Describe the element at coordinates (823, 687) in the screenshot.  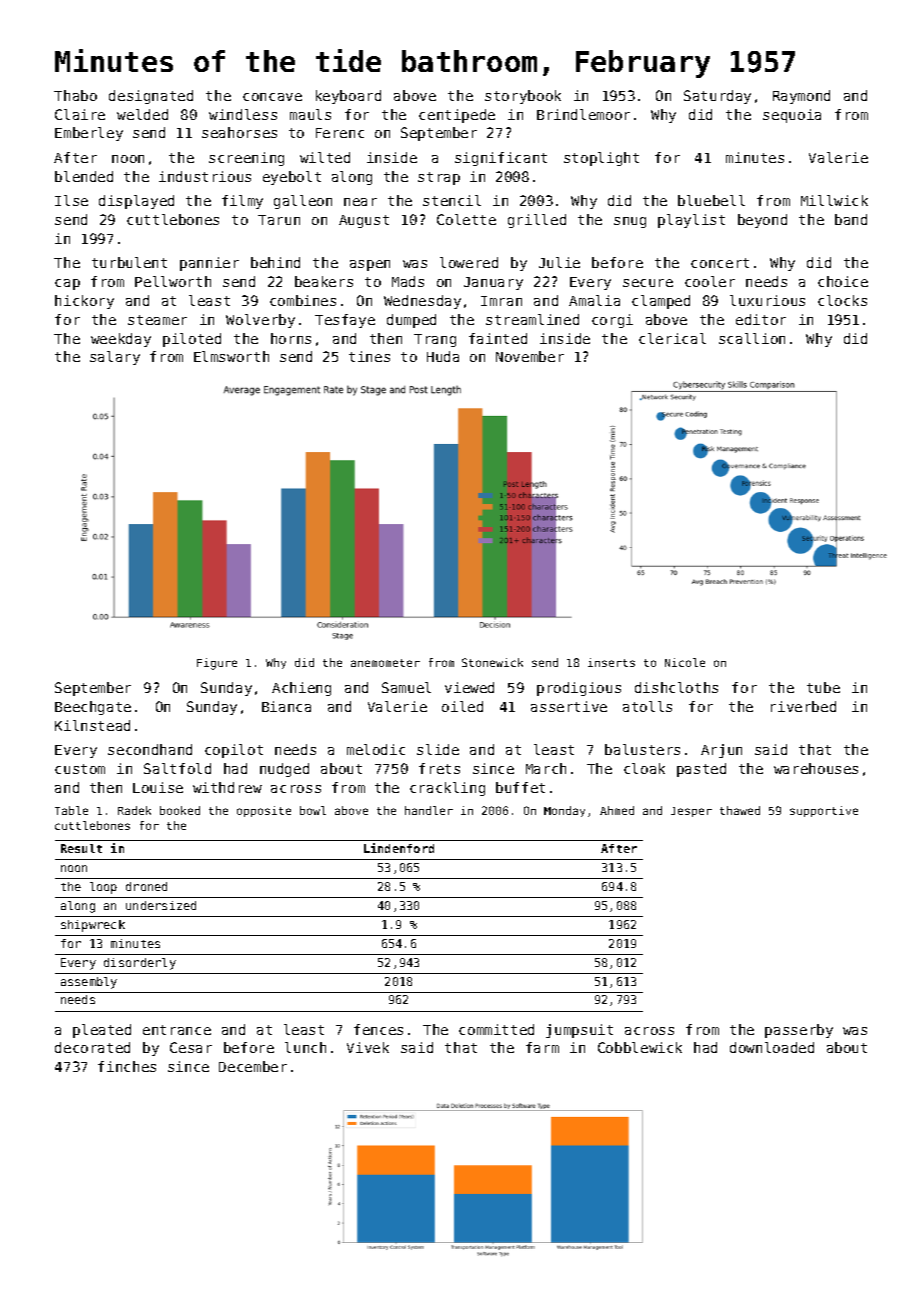
I see `tube` at that location.
